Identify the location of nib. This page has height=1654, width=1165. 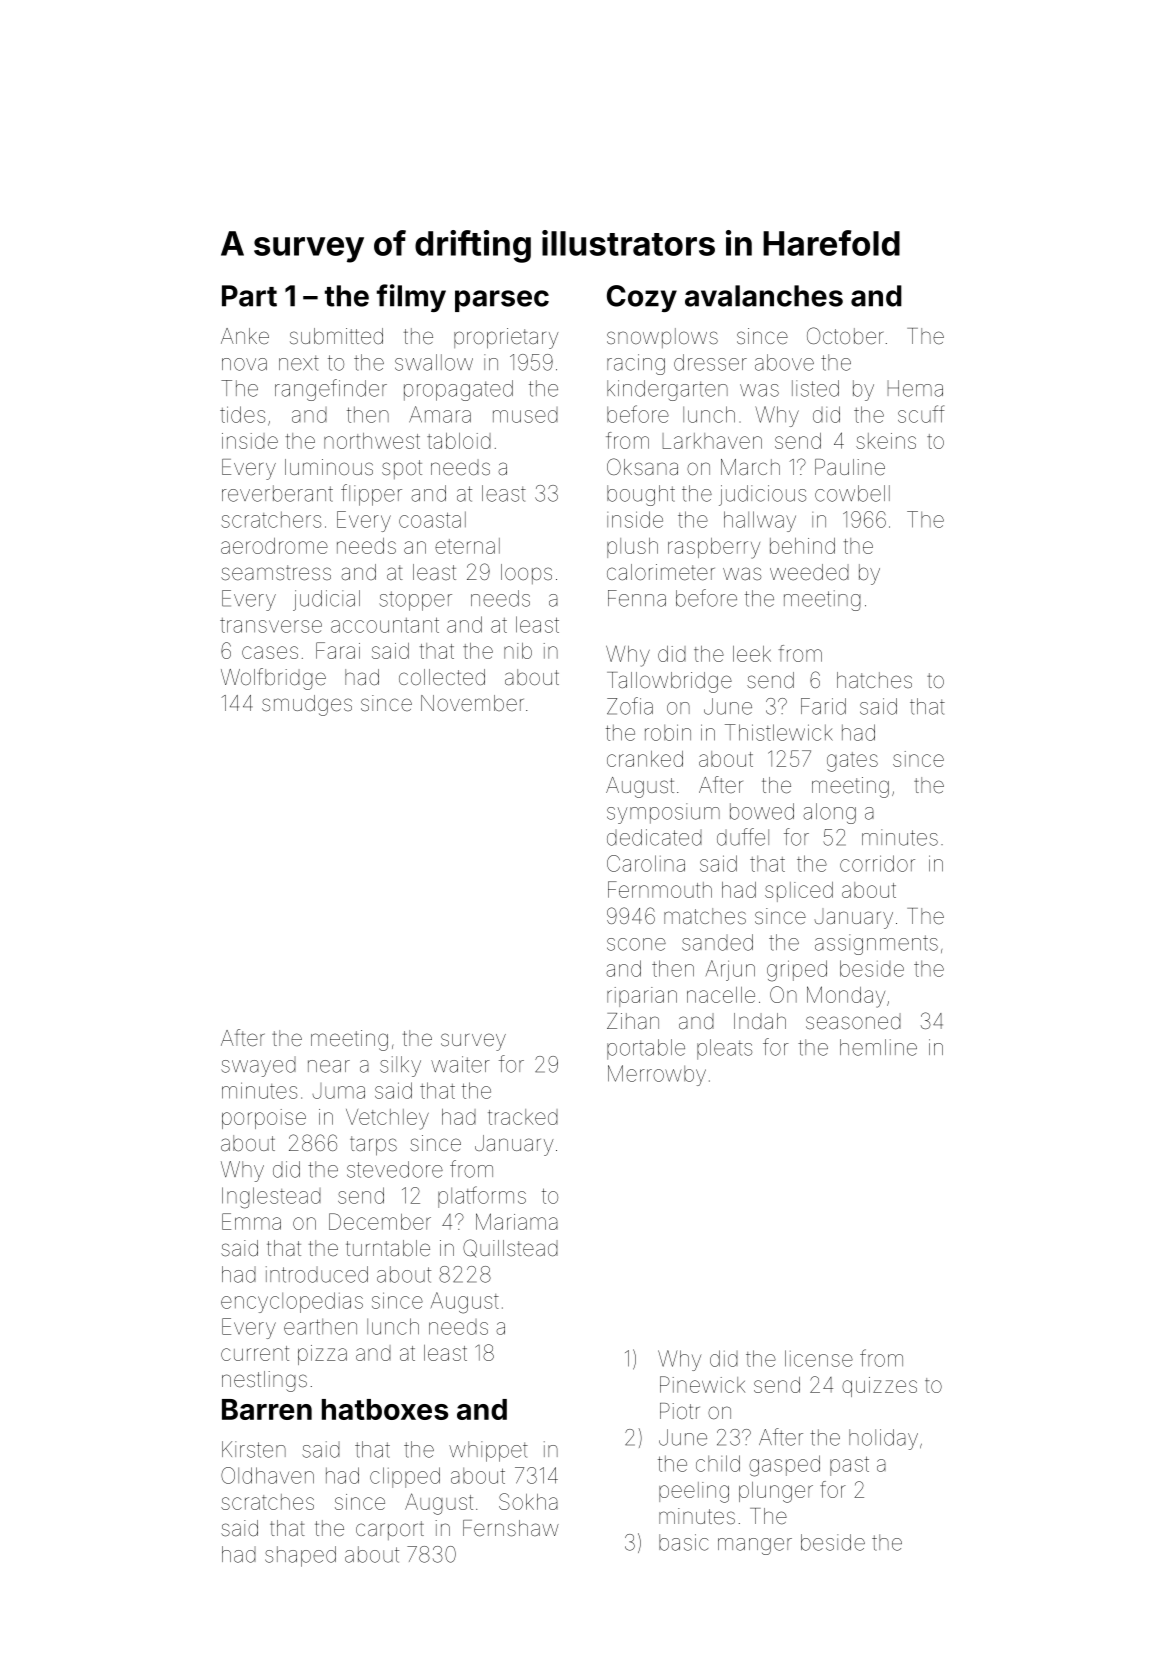
(518, 651).
